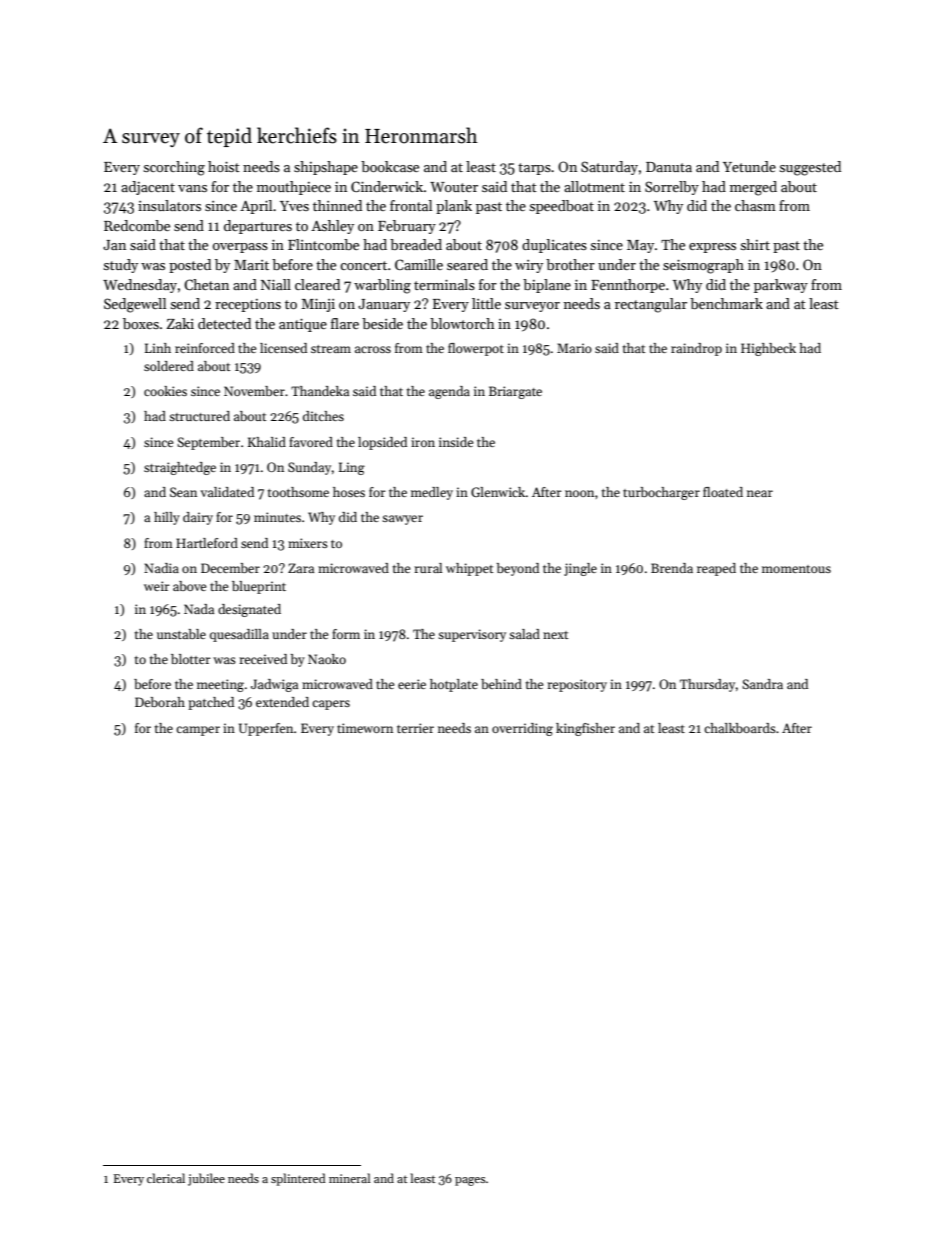 The height and width of the image is (1233, 952). Describe the element at coordinates (174, 168) in the image. I see `scorching` at that location.
